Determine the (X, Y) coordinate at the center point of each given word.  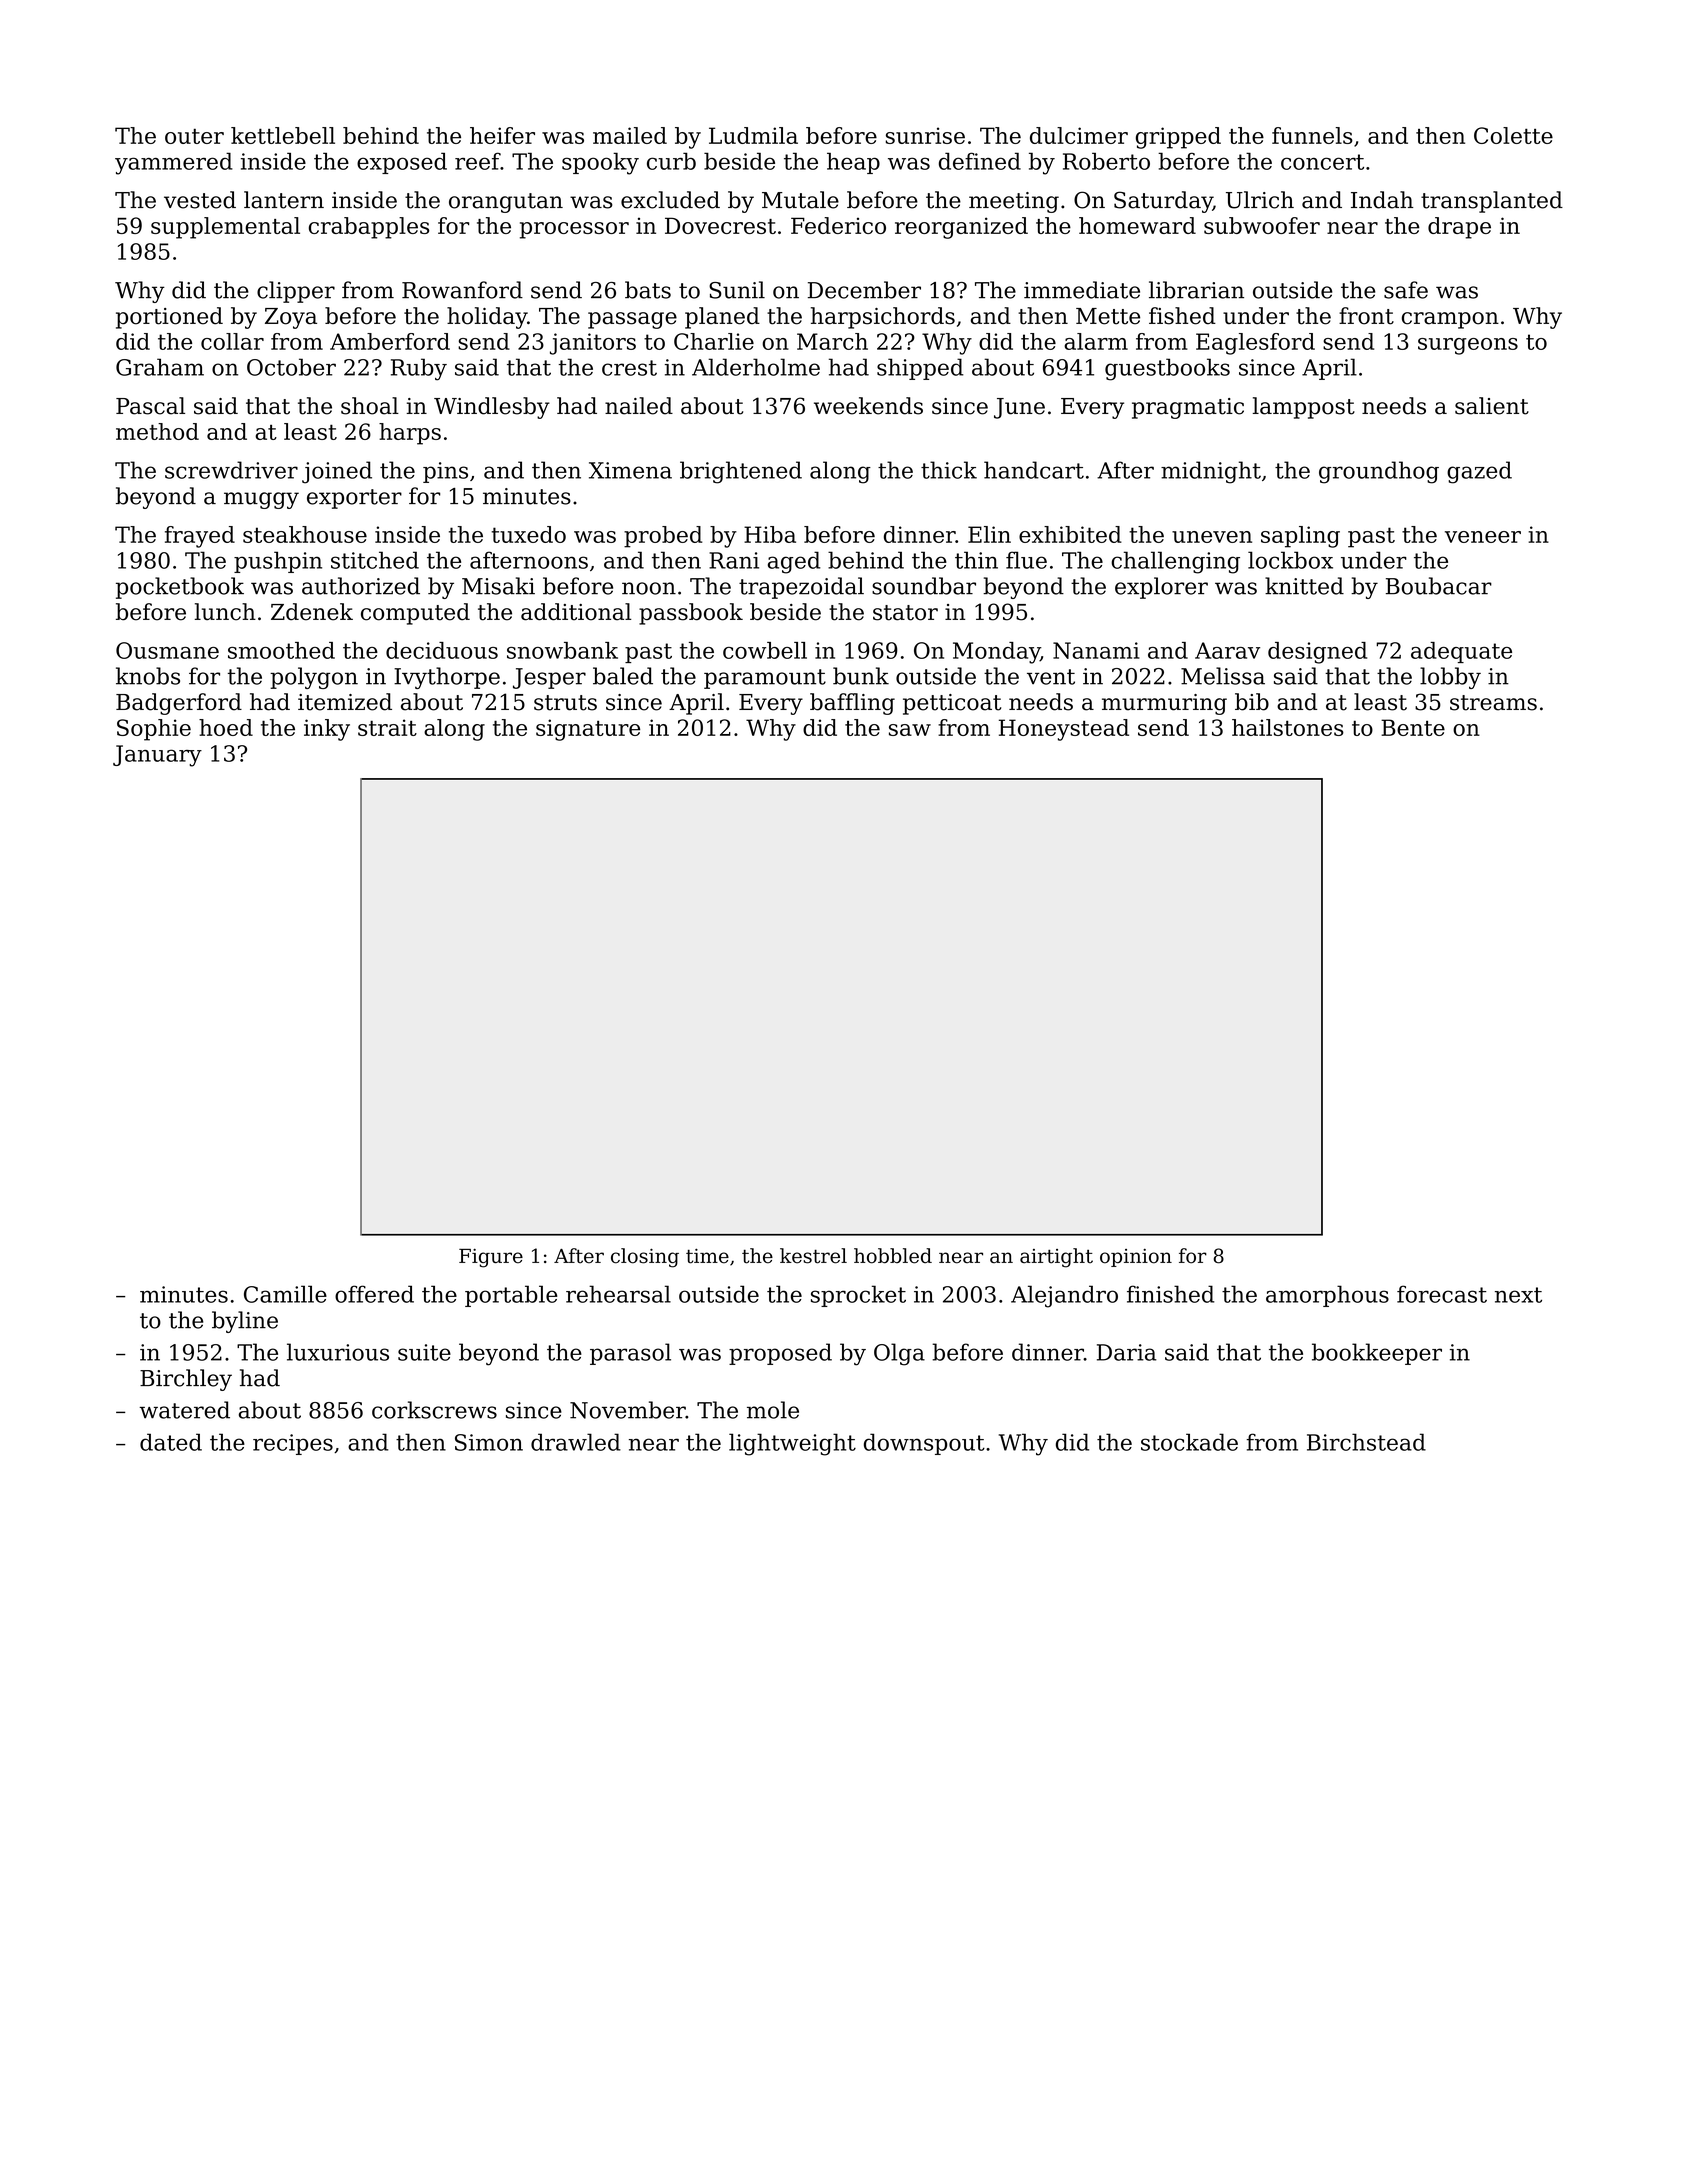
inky (327, 730)
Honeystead (1064, 730)
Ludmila (753, 135)
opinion (1136, 1258)
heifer (502, 135)
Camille (285, 1294)
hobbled (893, 1256)
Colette (1513, 135)
